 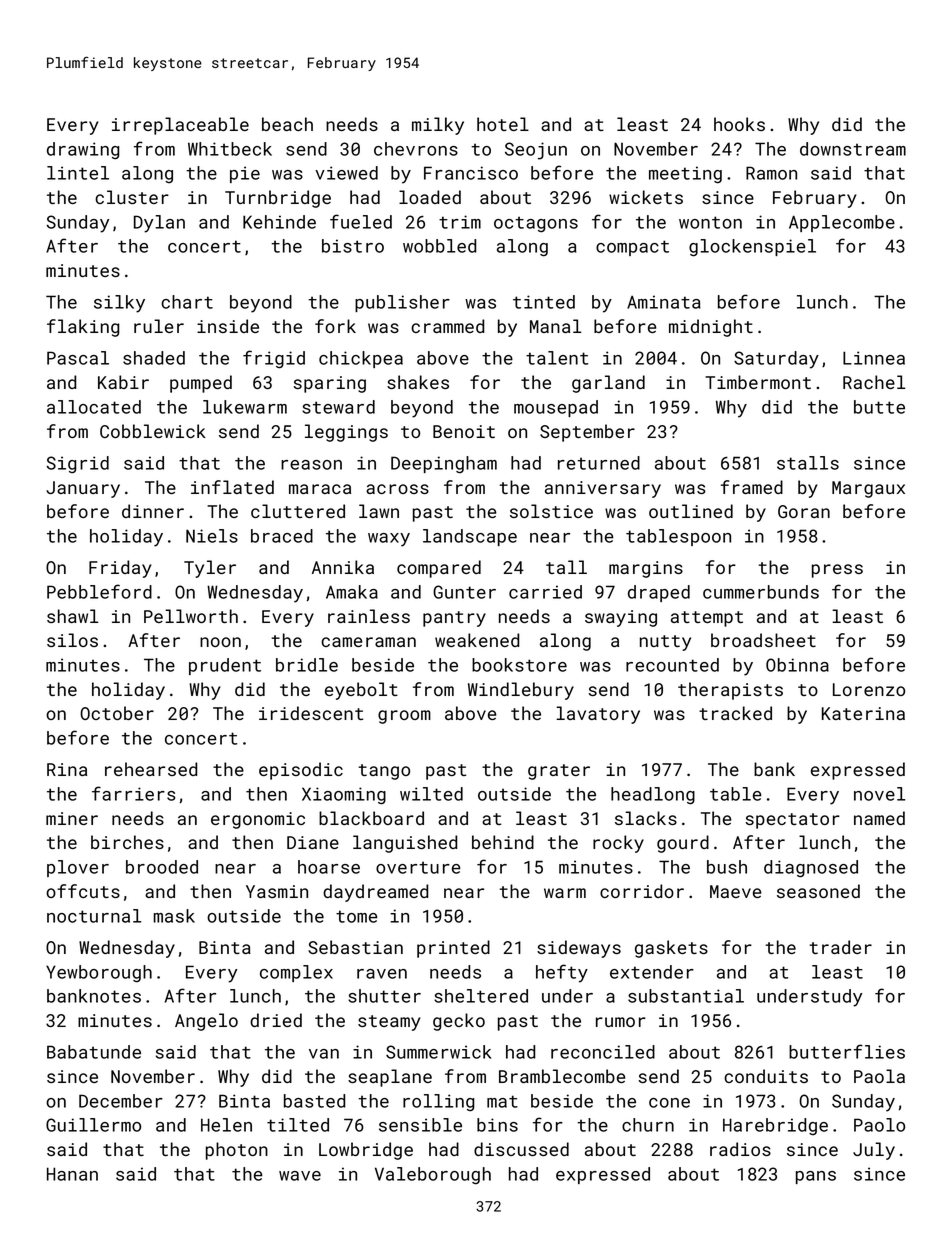 What do you see at coordinates (162, 867) in the document?
I see `brooded` at bounding box center [162, 867].
